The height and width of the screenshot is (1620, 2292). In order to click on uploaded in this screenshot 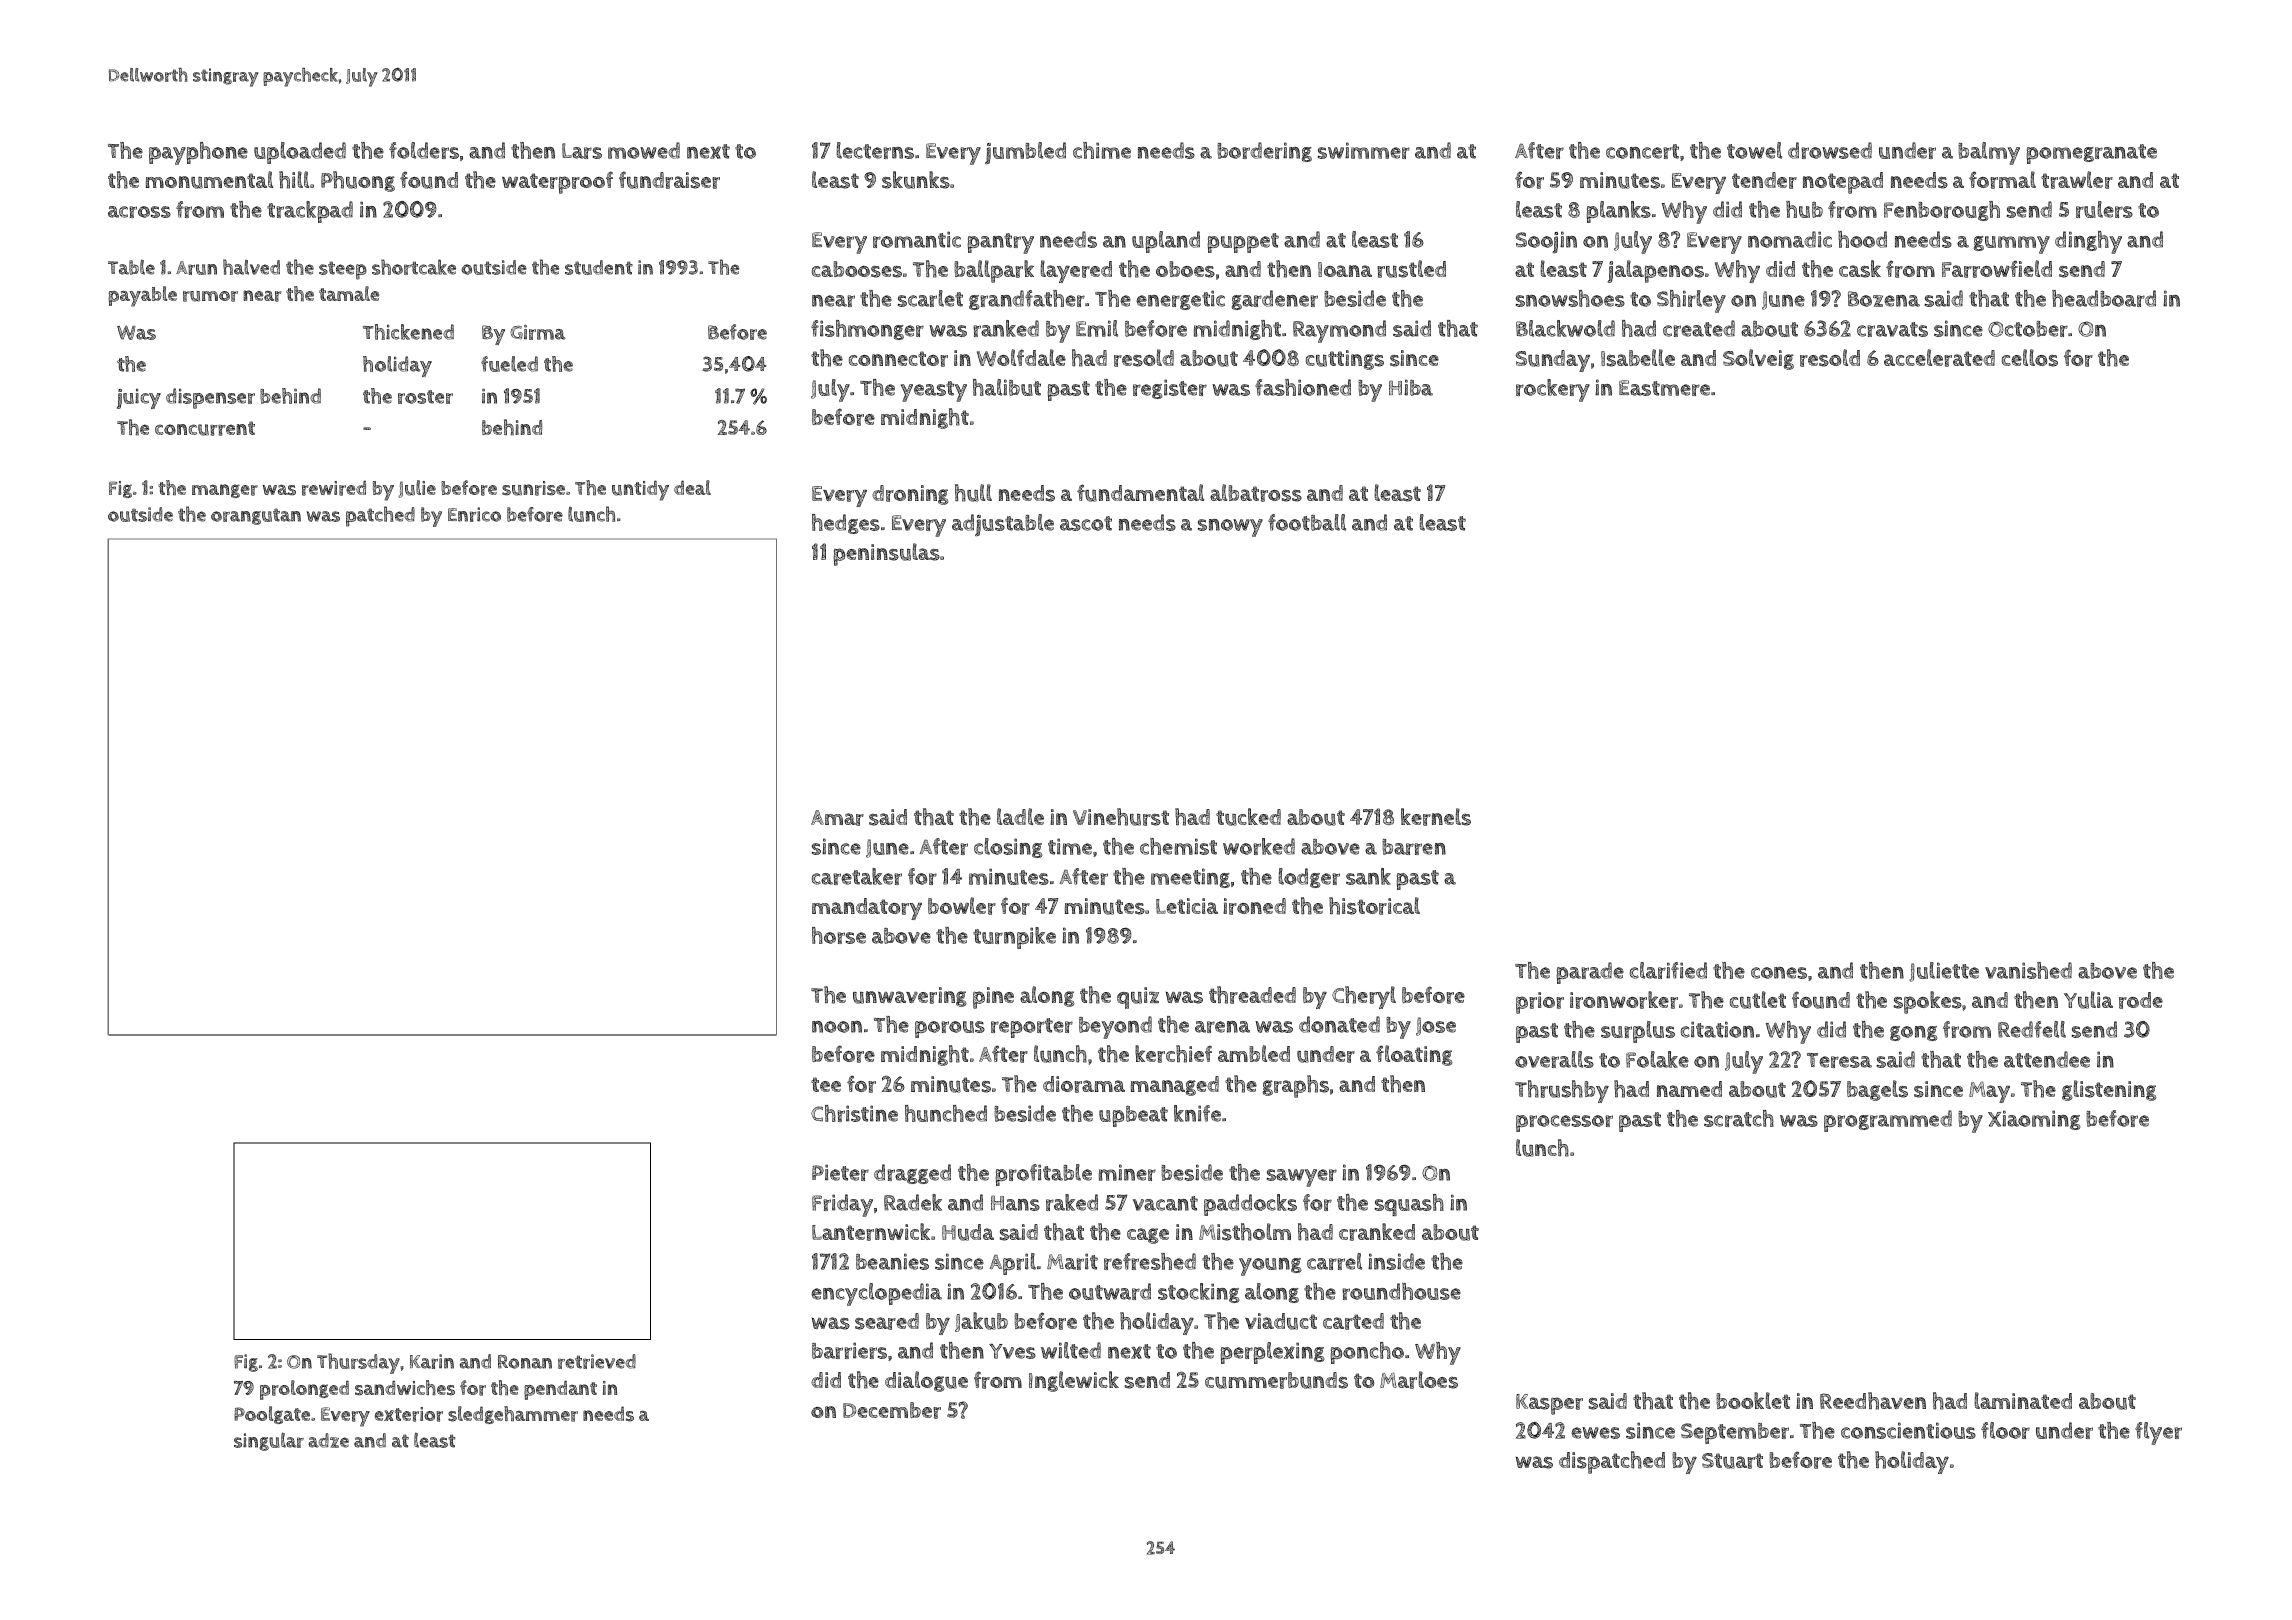, I will do `click(300, 153)`.
